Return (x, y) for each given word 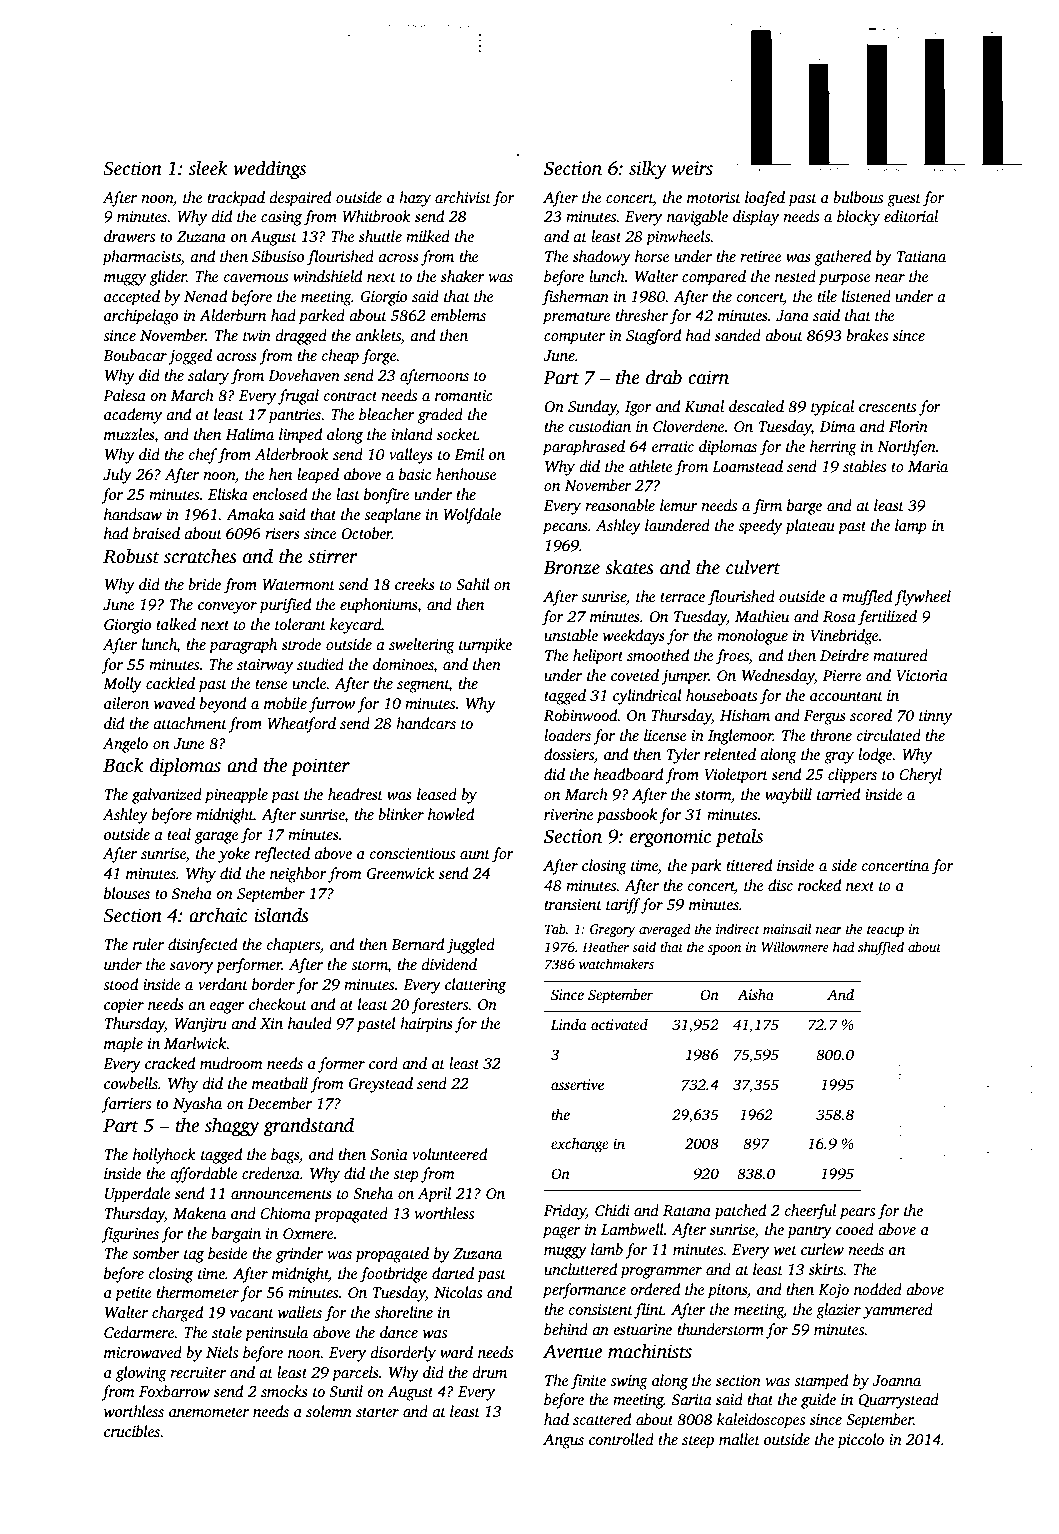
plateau (810, 527)
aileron (126, 703)
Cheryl (920, 776)
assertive (577, 1084)
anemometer (209, 1412)
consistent (601, 1309)
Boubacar (135, 355)
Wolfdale (472, 516)
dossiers (569, 754)
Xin (271, 1023)
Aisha (755, 994)
